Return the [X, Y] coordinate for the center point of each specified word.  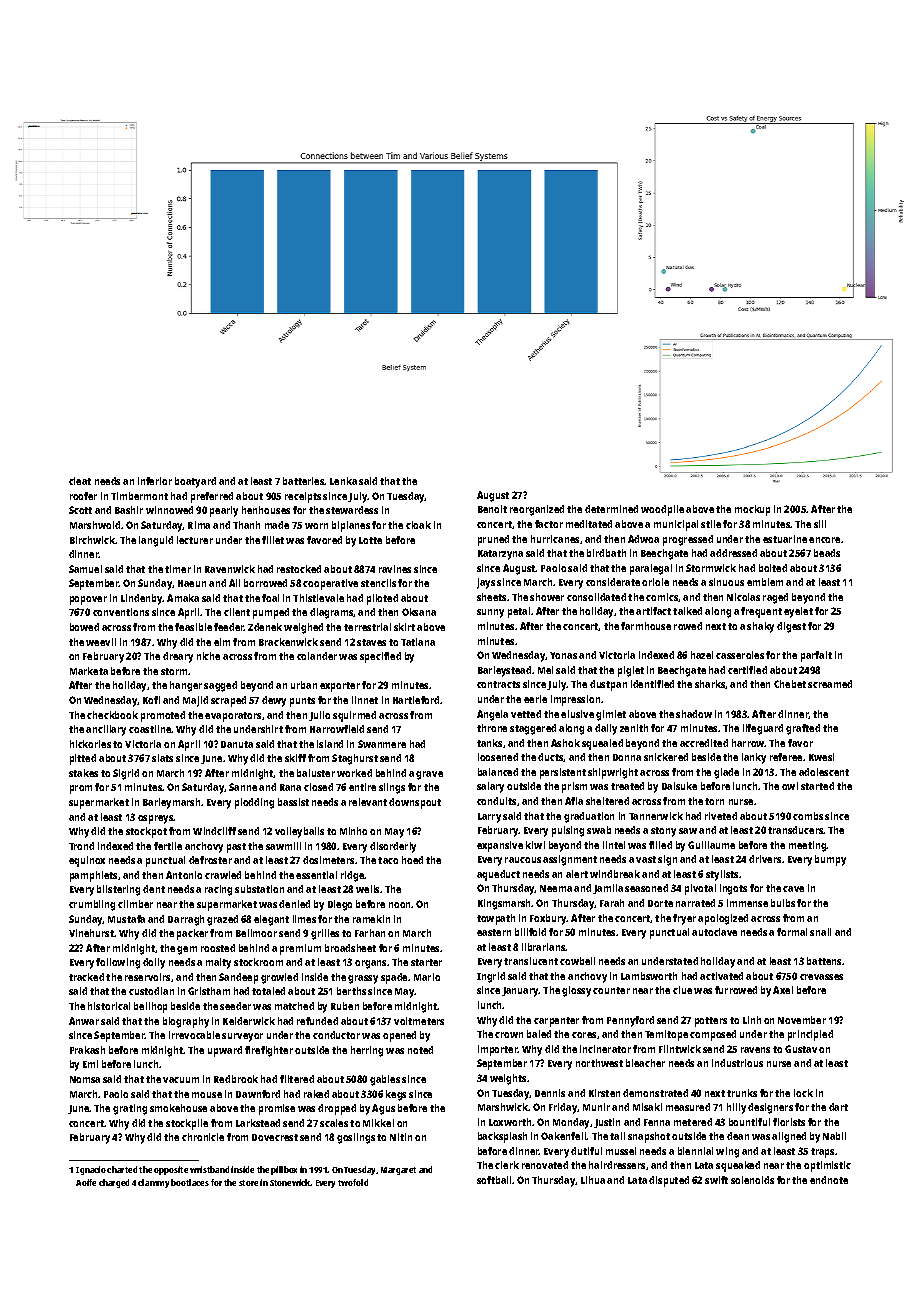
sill [820, 524]
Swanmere [382, 744]
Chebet [790, 684]
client [237, 612]
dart [838, 1107]
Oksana [419, 612]
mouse [207, 1095]
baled [539, 1034]
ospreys [156, 819]
